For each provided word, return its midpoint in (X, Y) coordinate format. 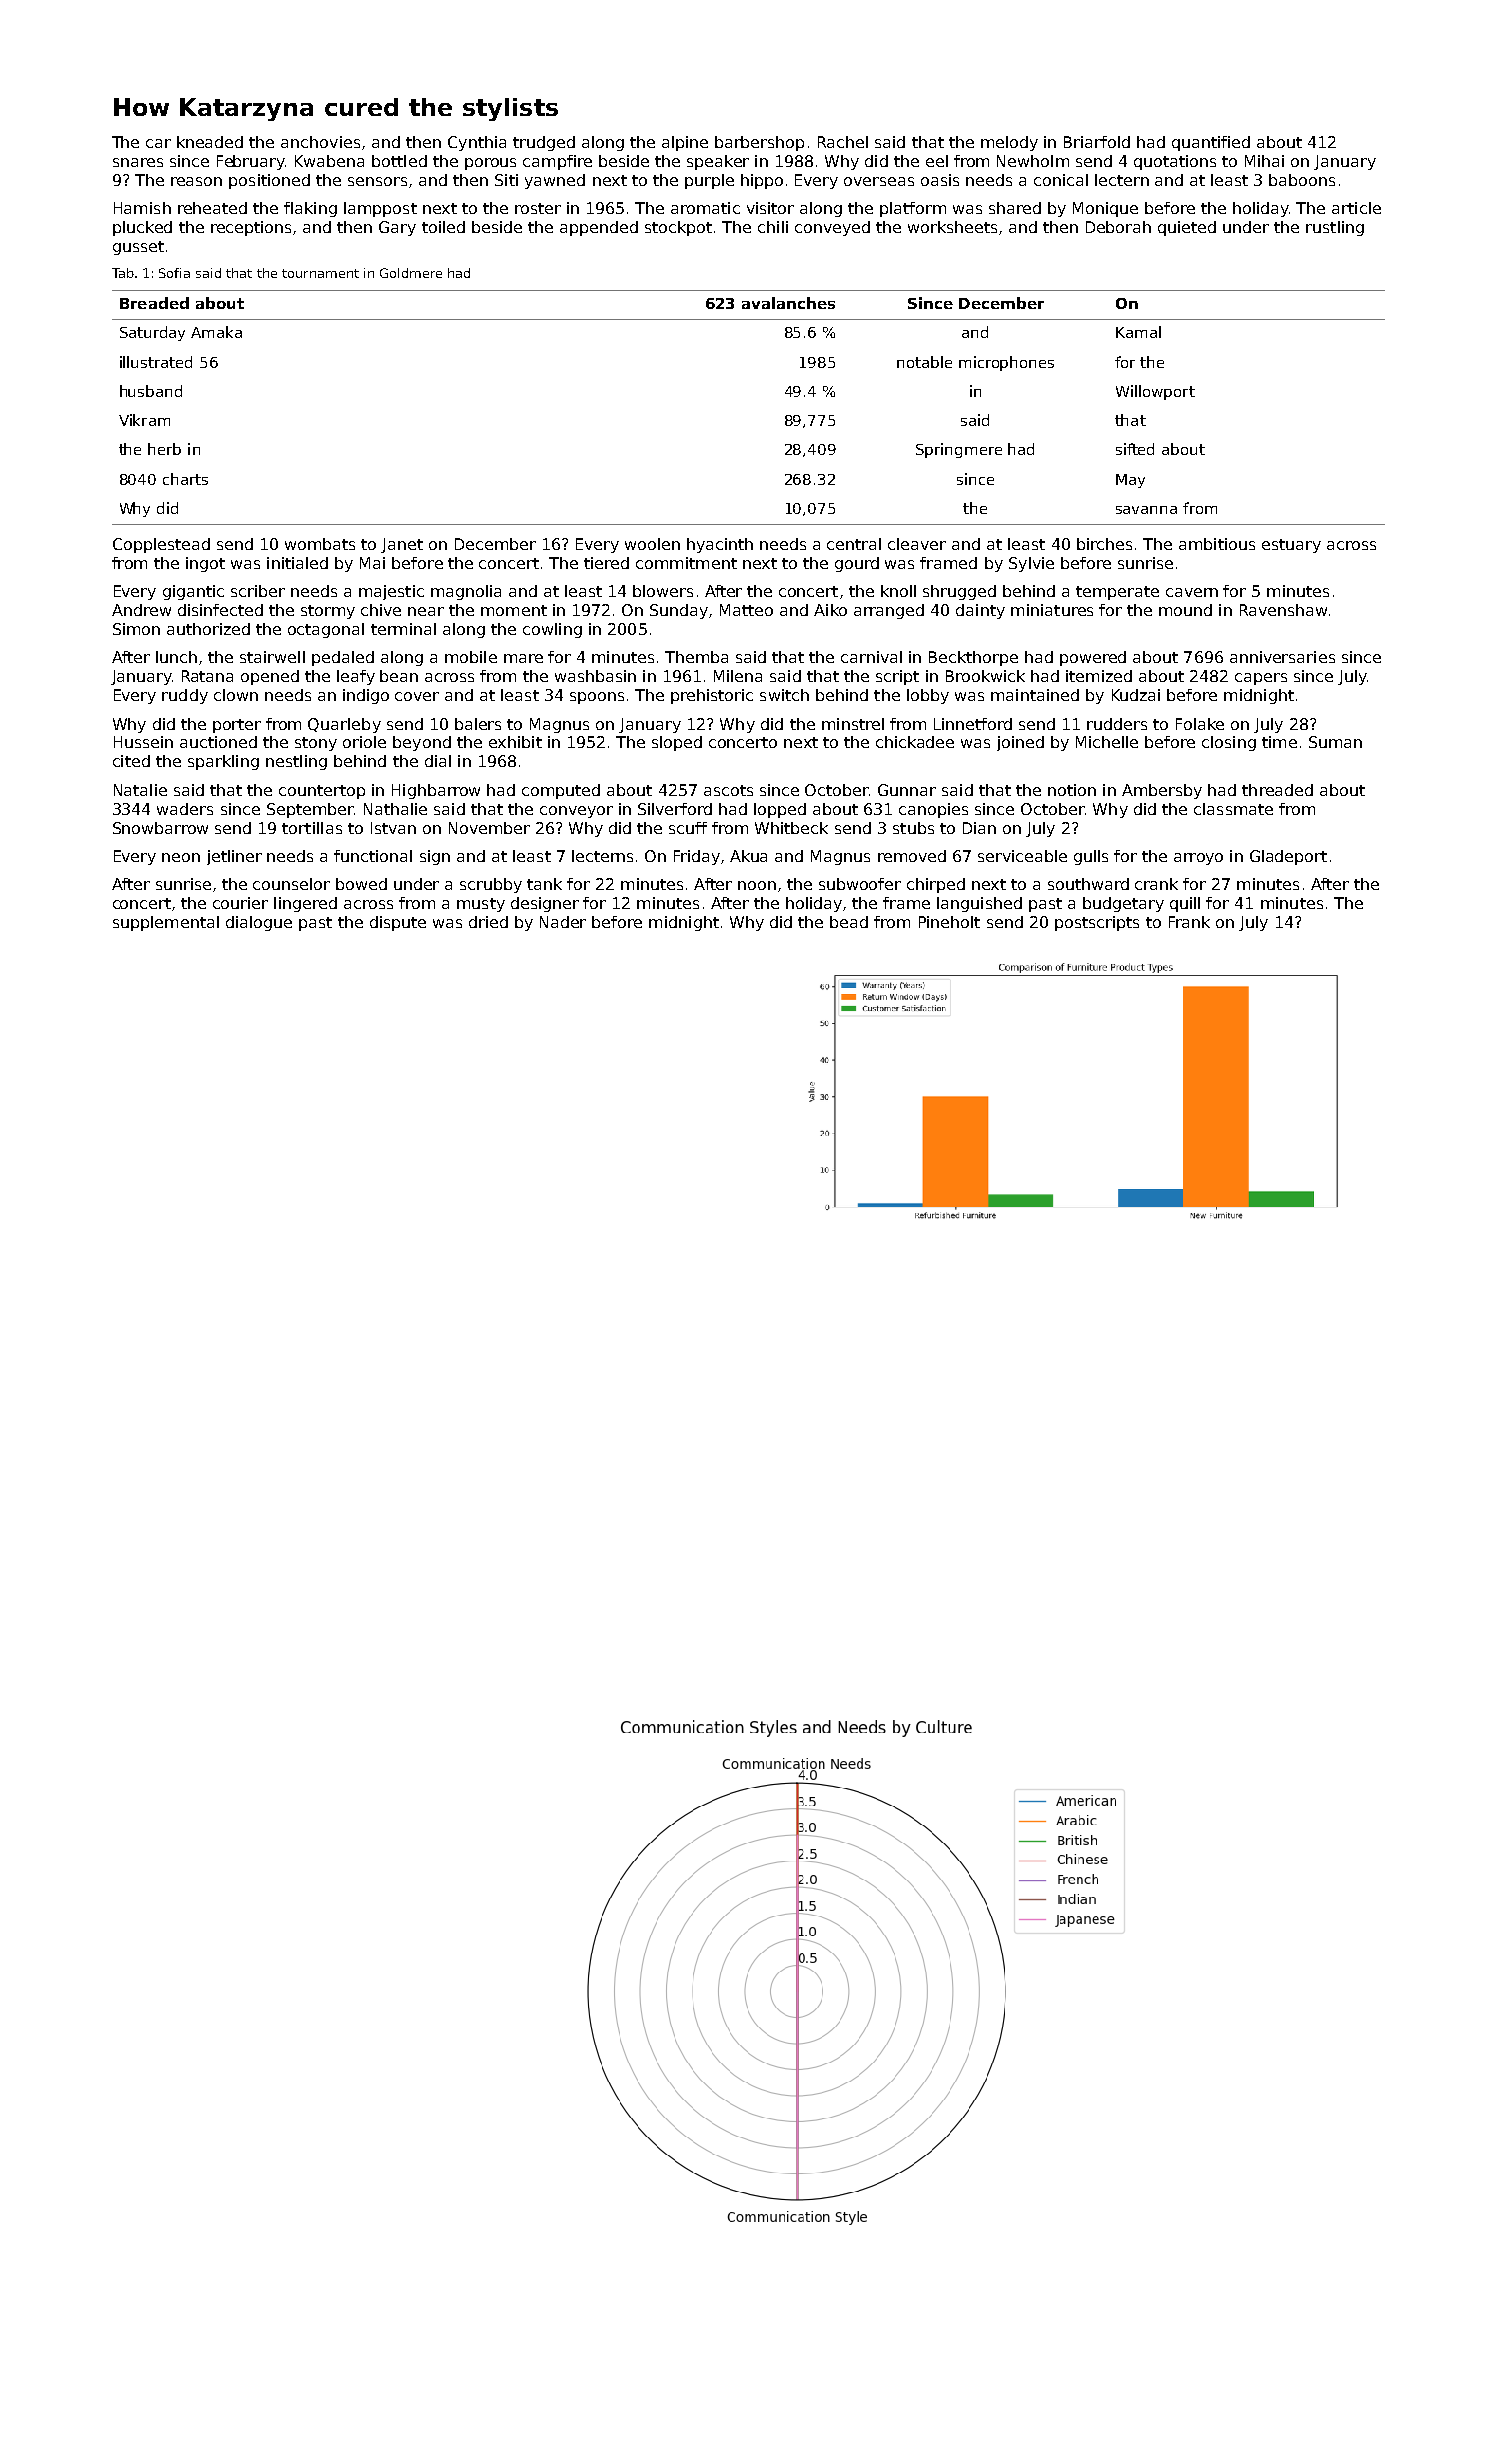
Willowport (1155, 392)
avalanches (788, 303)
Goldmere (411, 273)
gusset (138, 248)
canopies (933, 810)
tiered (606, 563)
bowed (361, 884)
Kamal (1138, 332)
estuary (1291, 546)
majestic (391, 592)
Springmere (959, 450)
